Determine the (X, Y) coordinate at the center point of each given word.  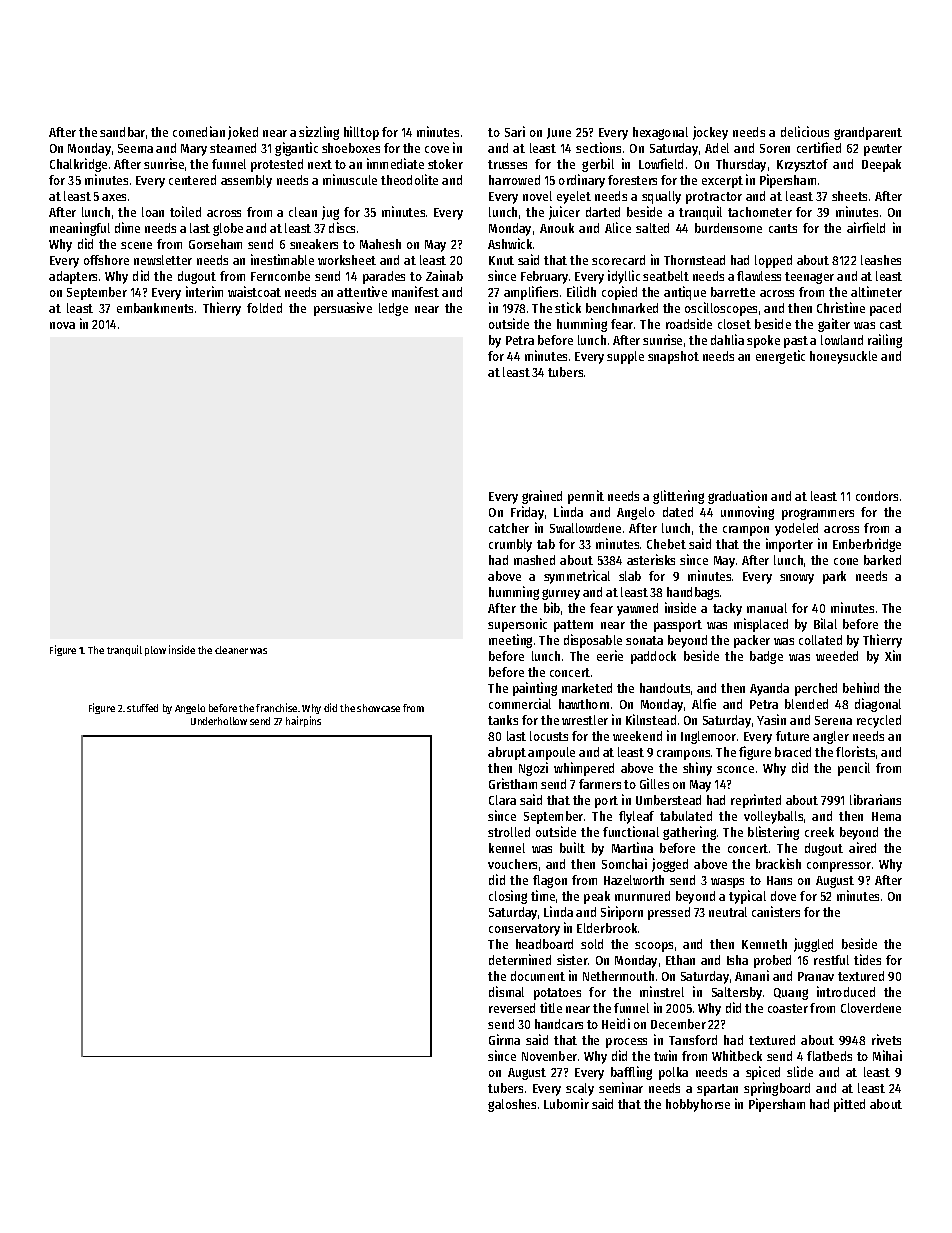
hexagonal (660, 133)
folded (264, 308)
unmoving (747, 513)
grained (542, 497)
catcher (509, 528)
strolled (509, 832)
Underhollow (219, 721)
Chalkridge (78, 165)
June (559, 133)
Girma (504, 1039)
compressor (839, 867)
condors (877, 496)
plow (155, 651)
